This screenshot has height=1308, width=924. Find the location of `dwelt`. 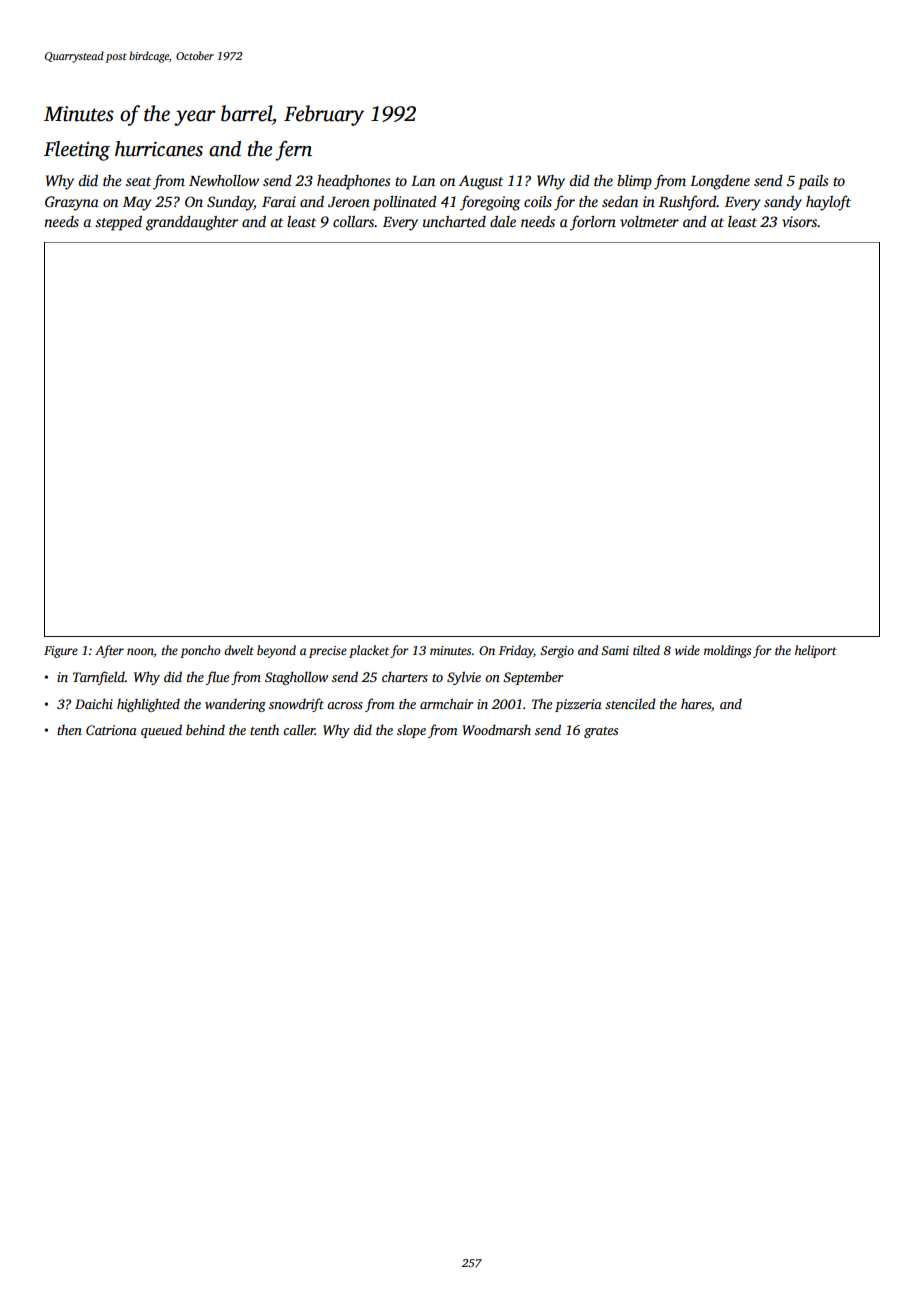

dwelt is located at coordinates (239, 650).
